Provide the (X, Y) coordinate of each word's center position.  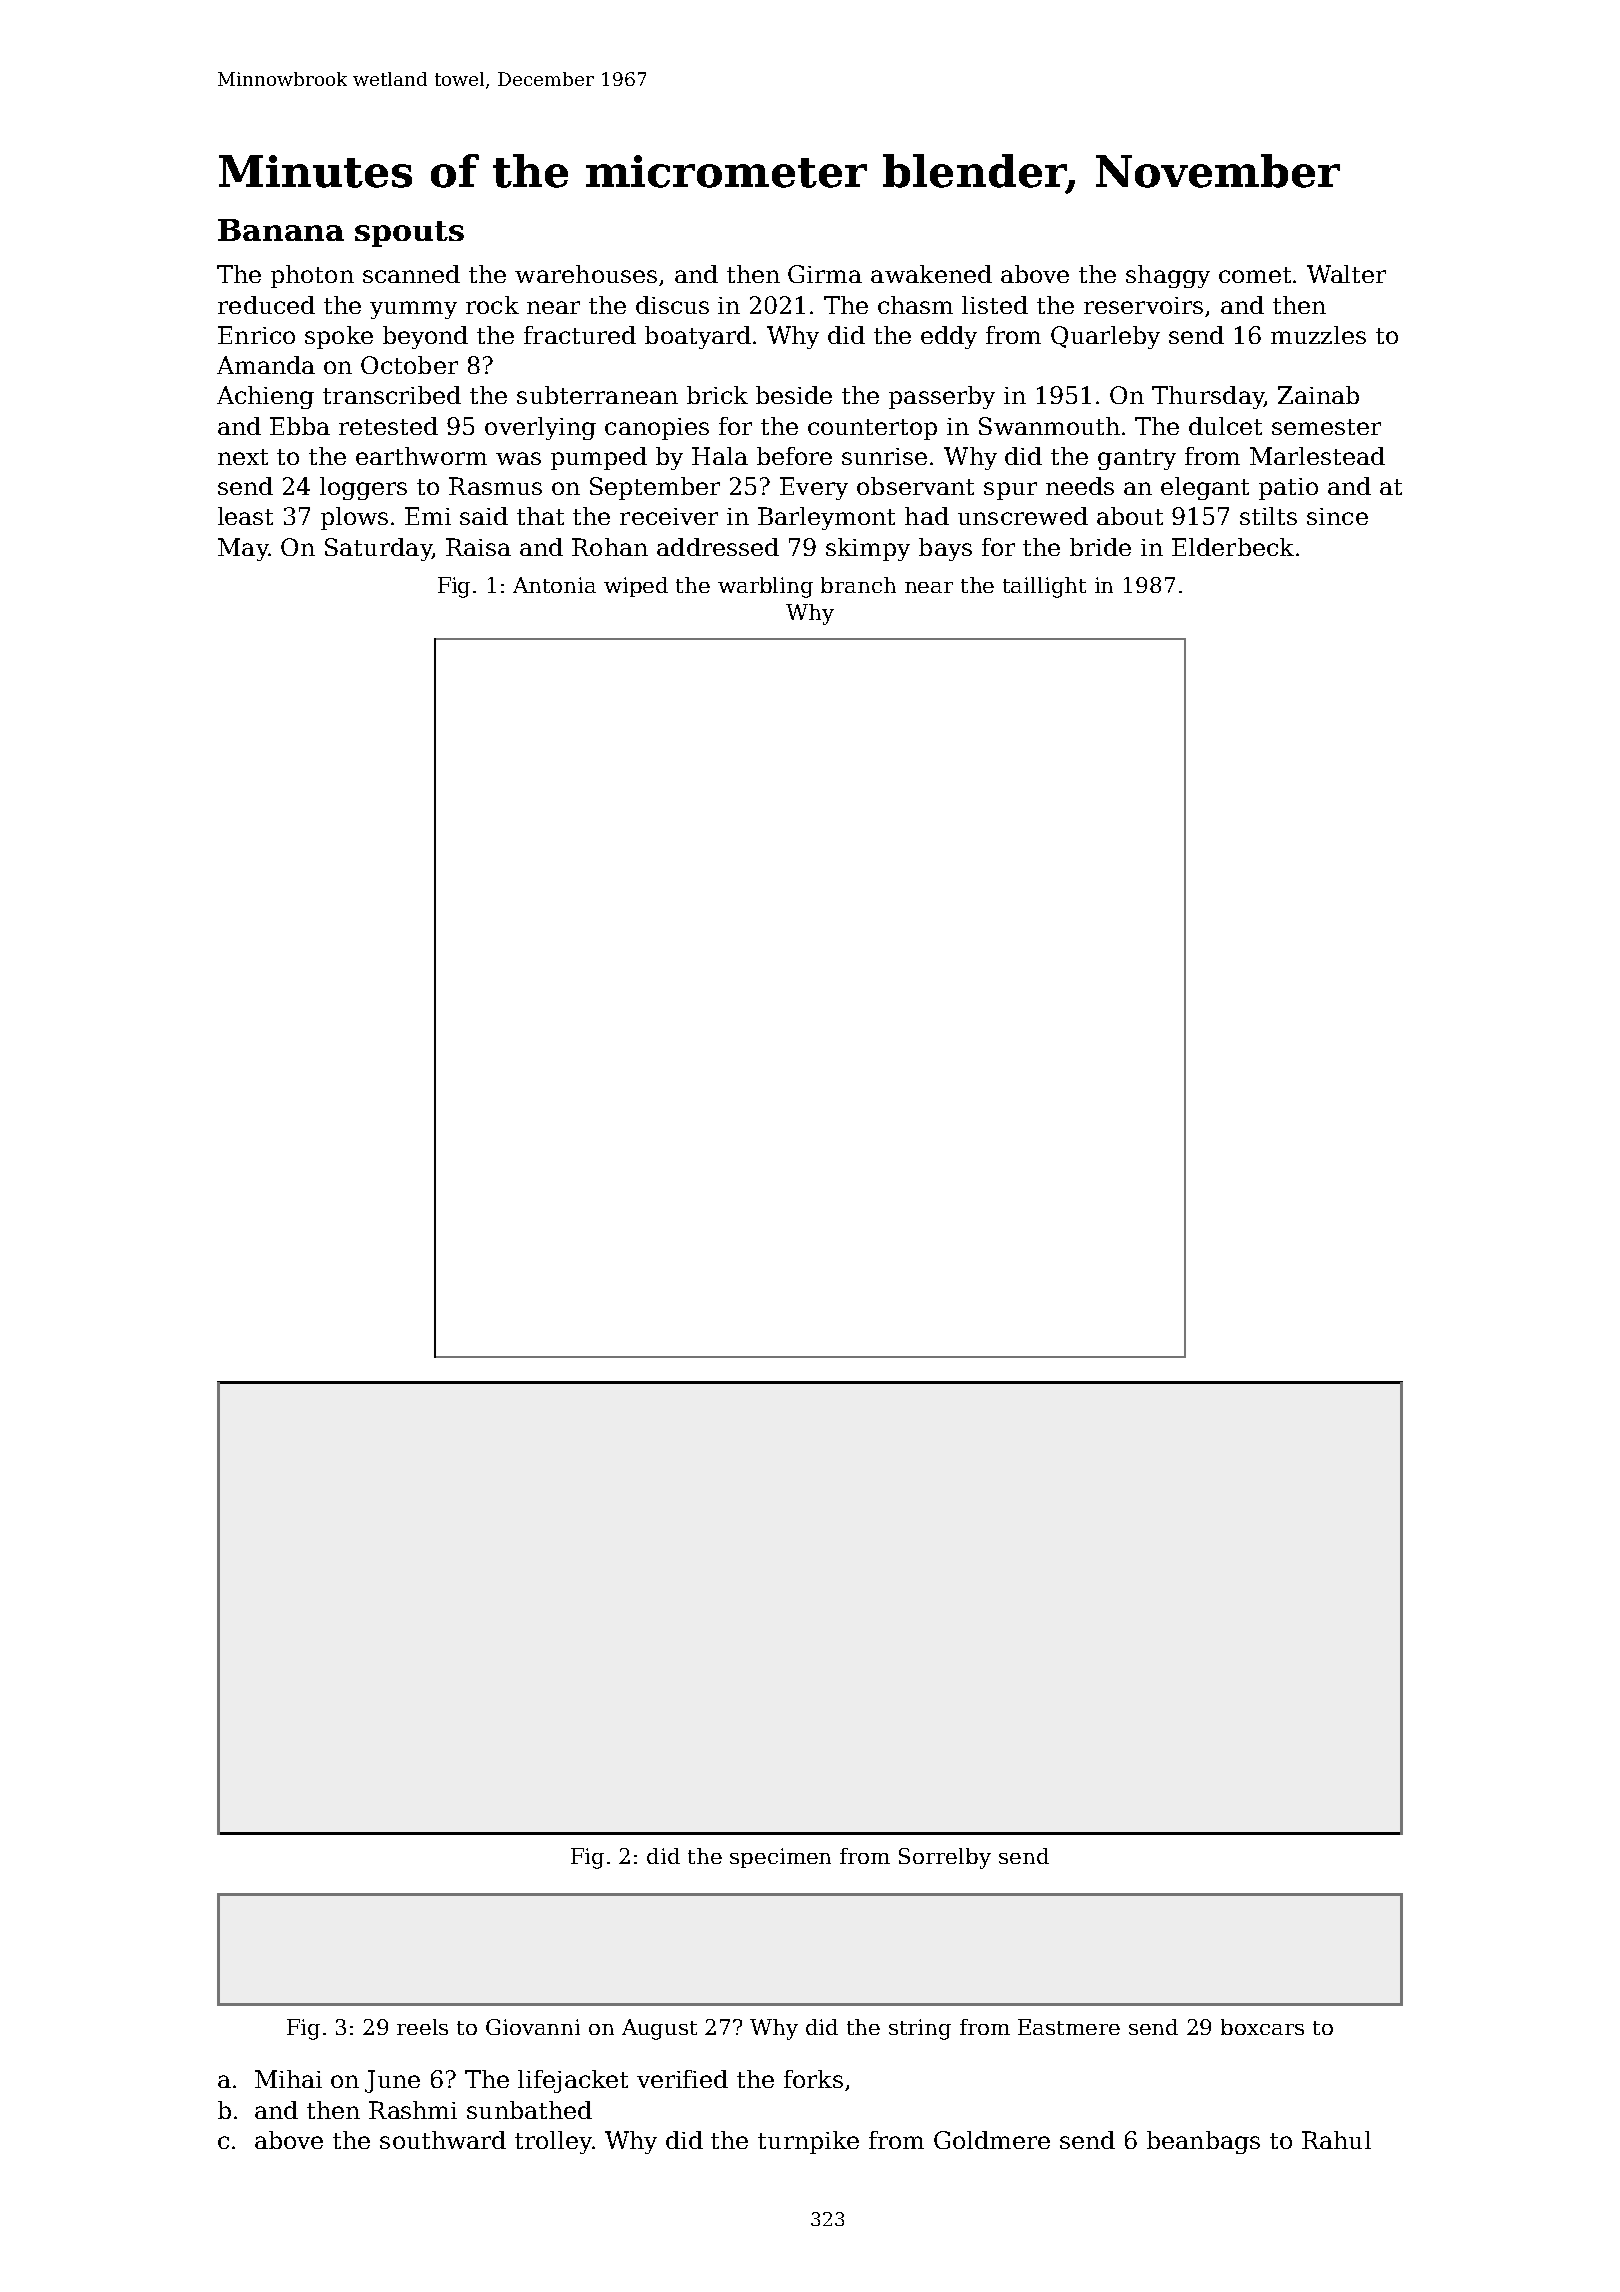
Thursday (1208, 397)
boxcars (1262, 2027)
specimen (780, 1858)
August (659, 2029)
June (392, 2081)
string (920, 2029)
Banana (281, 230)
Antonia (554, 585)
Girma (825, 274)
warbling (765, 587)
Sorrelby (945, 1858)
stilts (1268, 516)
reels (422, 2027)
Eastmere (1069, 2027)
